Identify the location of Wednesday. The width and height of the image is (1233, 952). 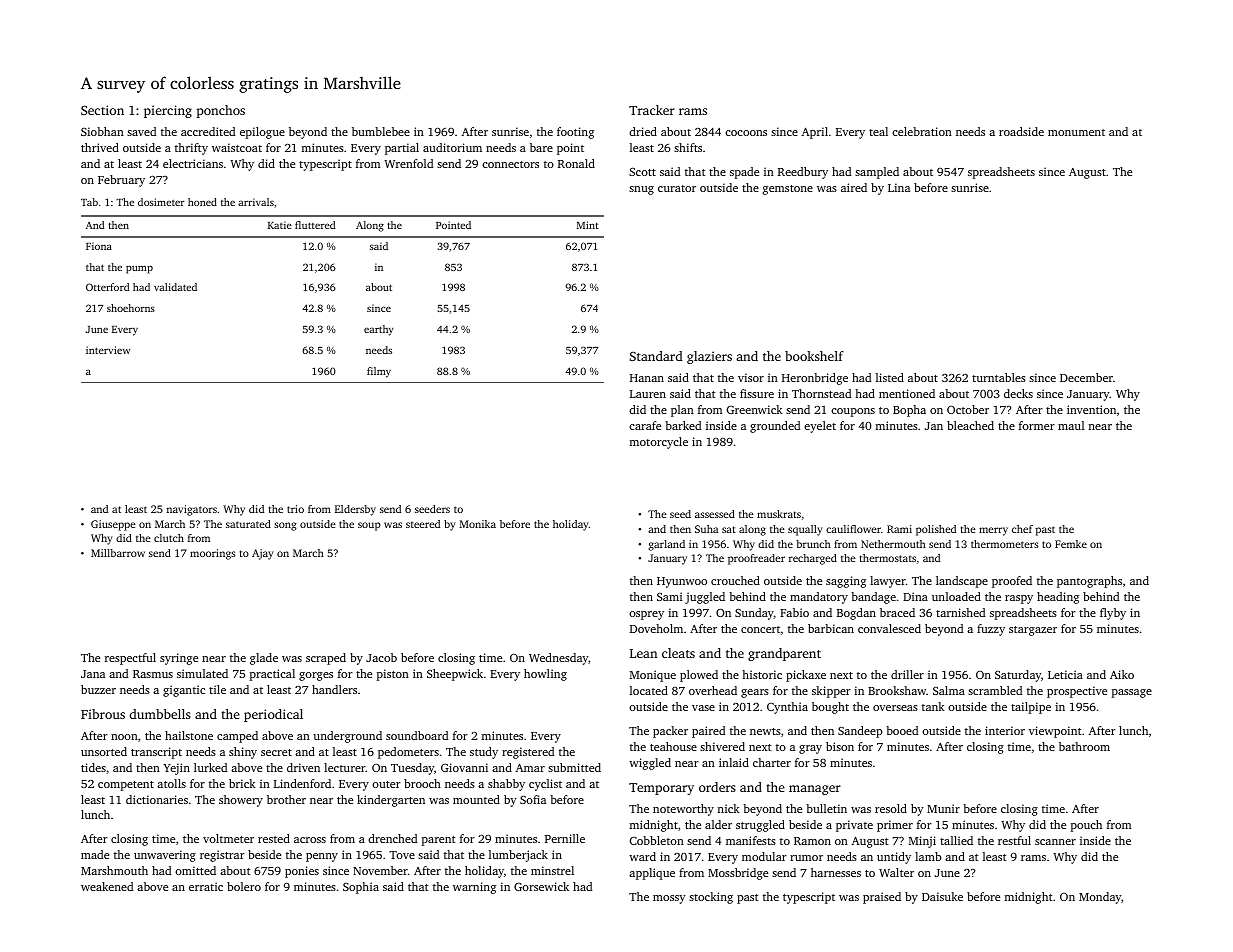
(558, 659).
